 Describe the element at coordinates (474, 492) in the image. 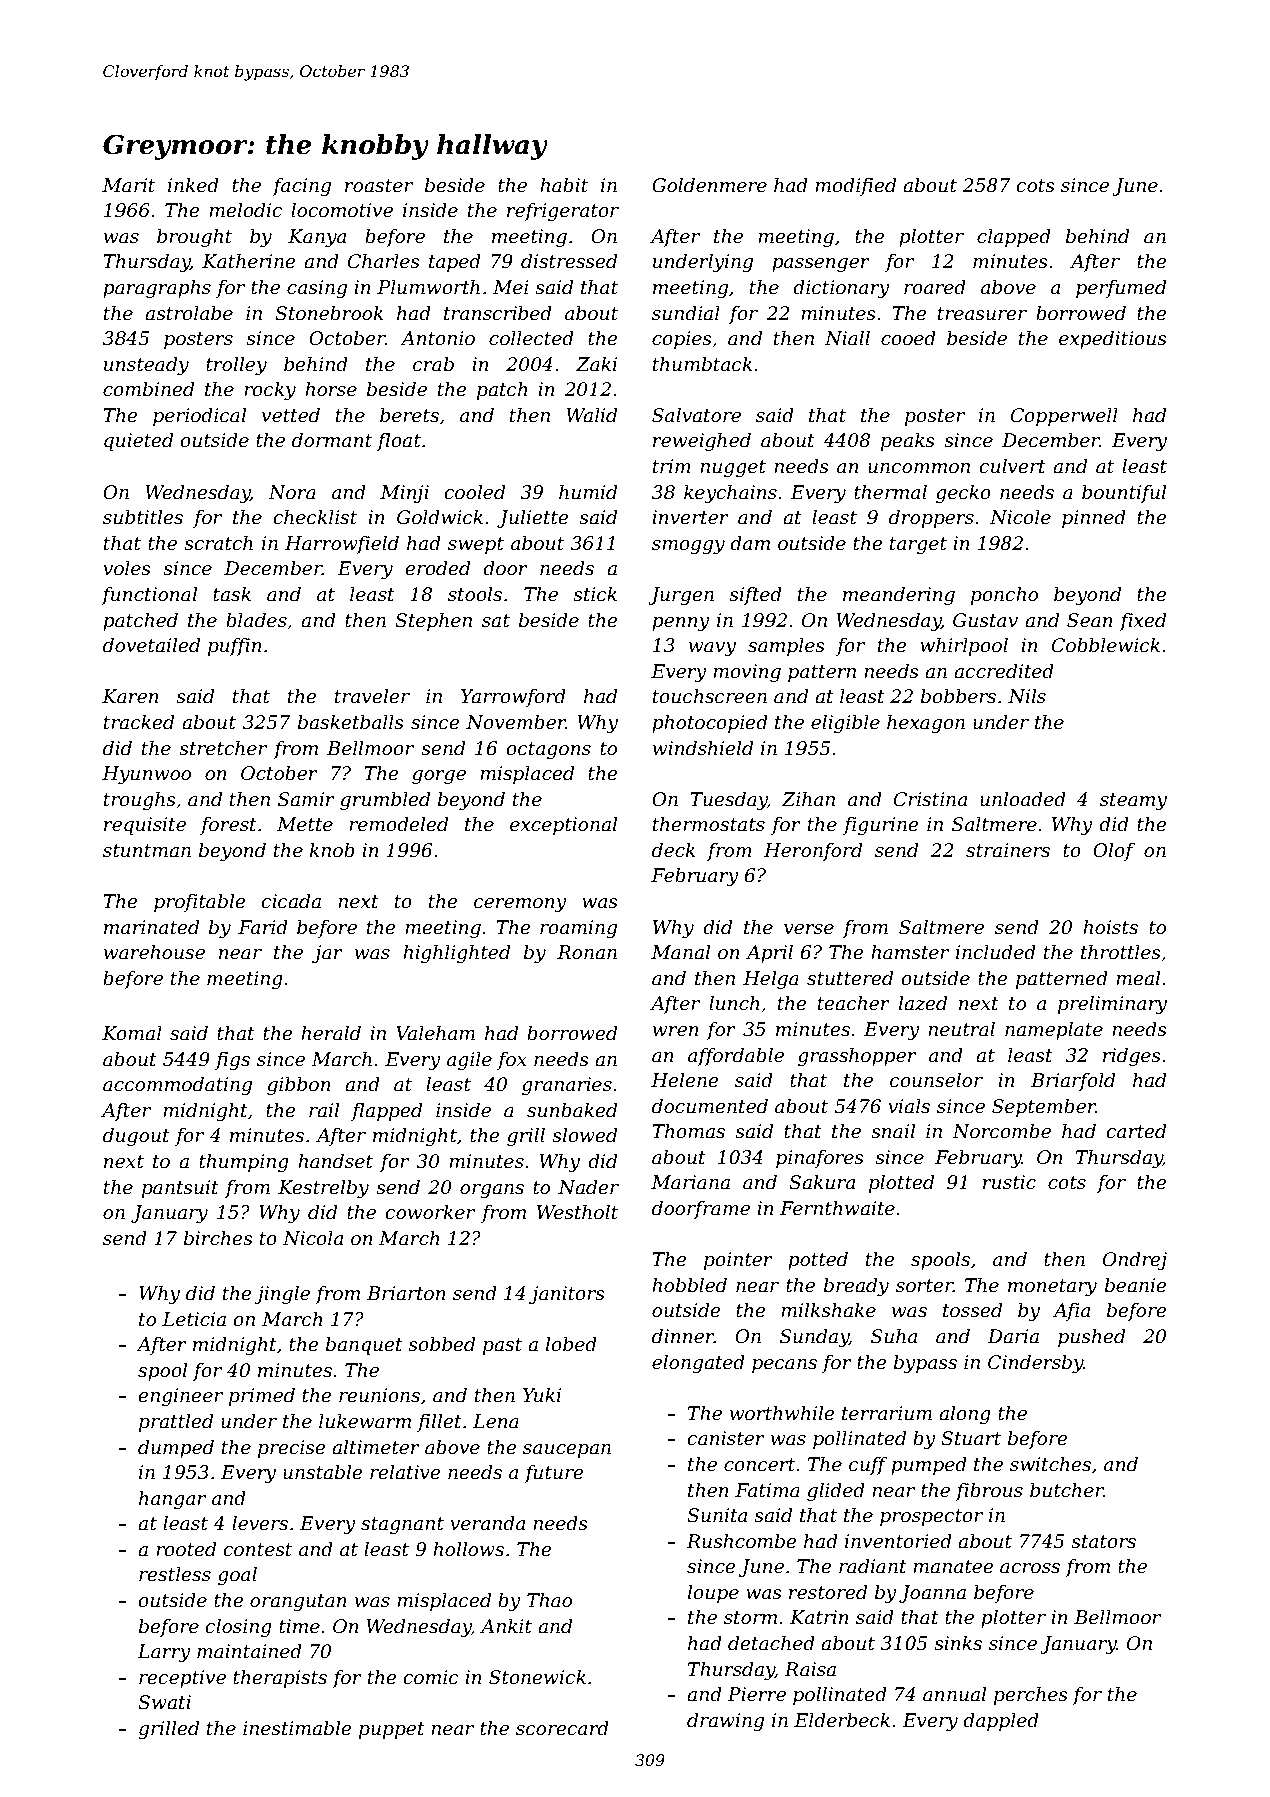

I see `cooled` at that location.
